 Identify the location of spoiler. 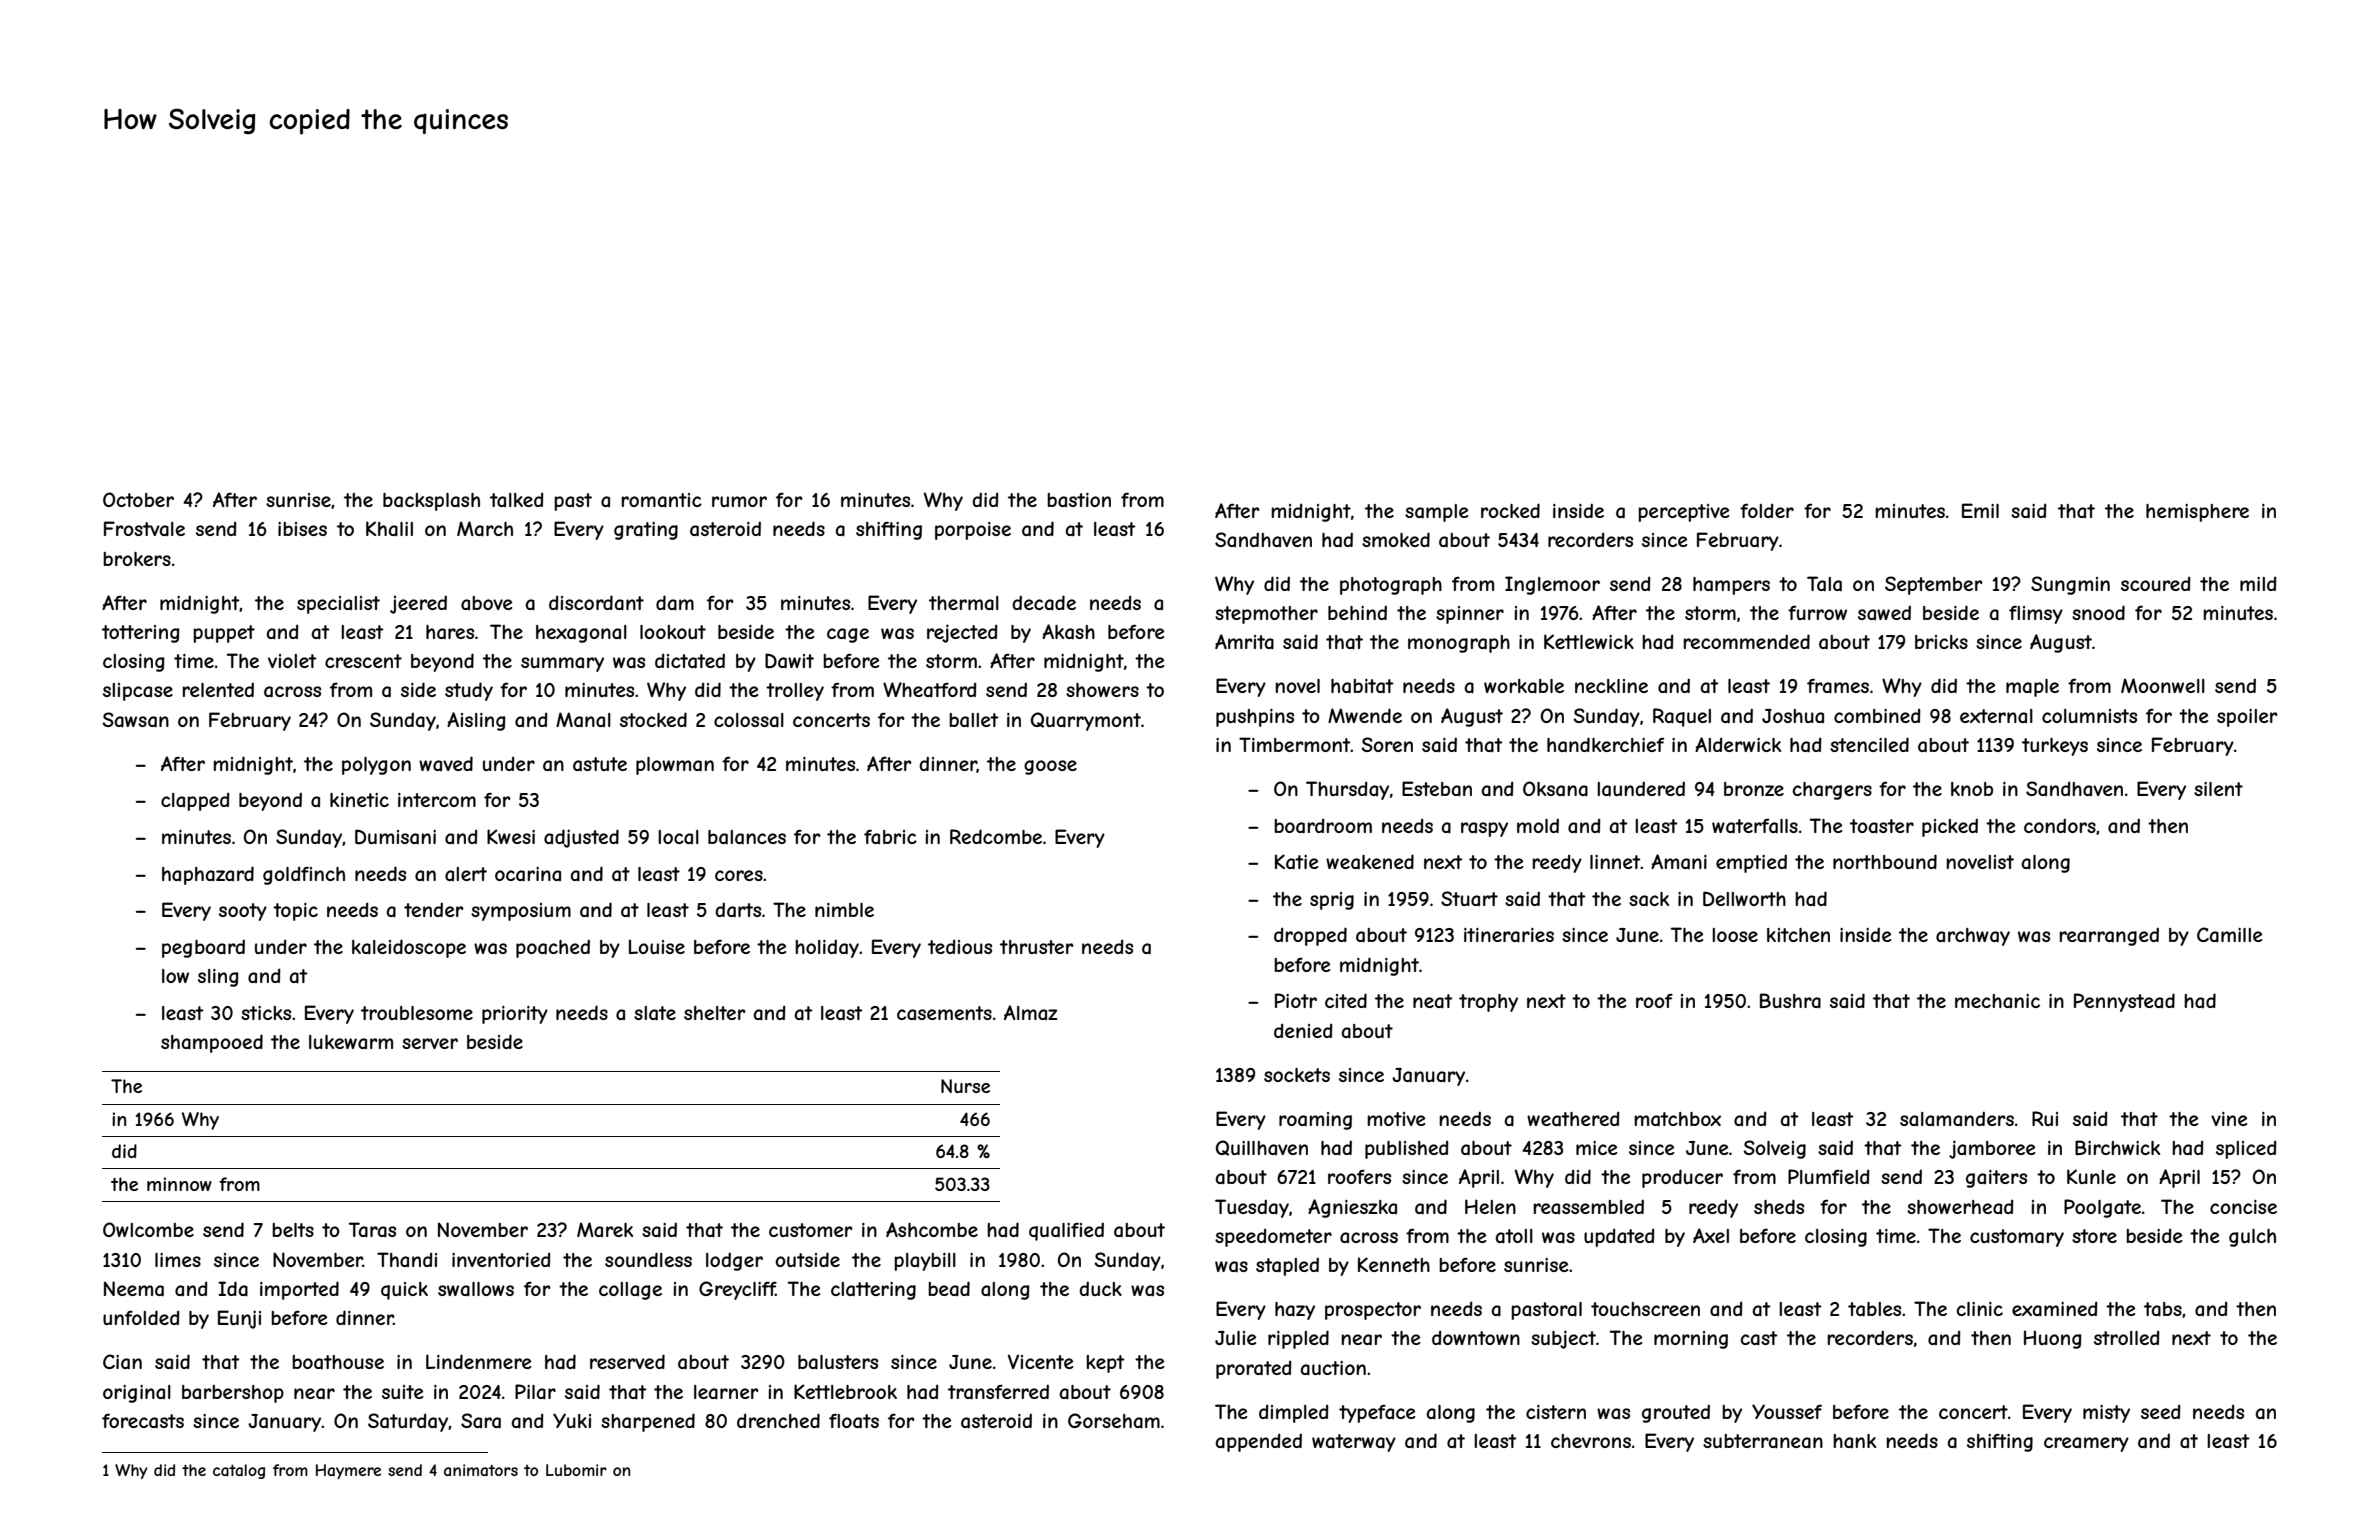
(2247, 718).
